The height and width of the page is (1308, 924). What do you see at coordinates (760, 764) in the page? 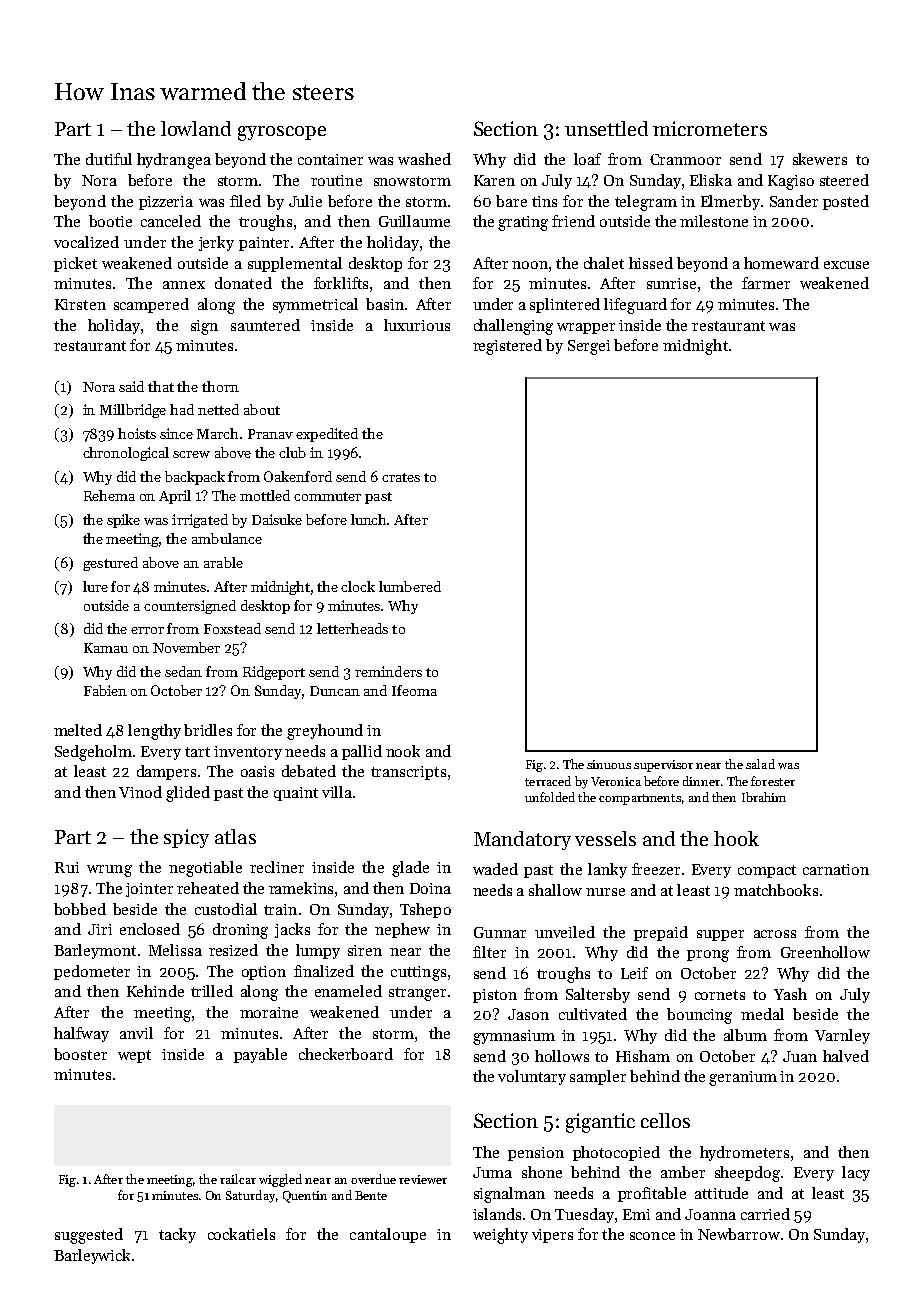
I see `salad` at bounding box center [760, 764].
